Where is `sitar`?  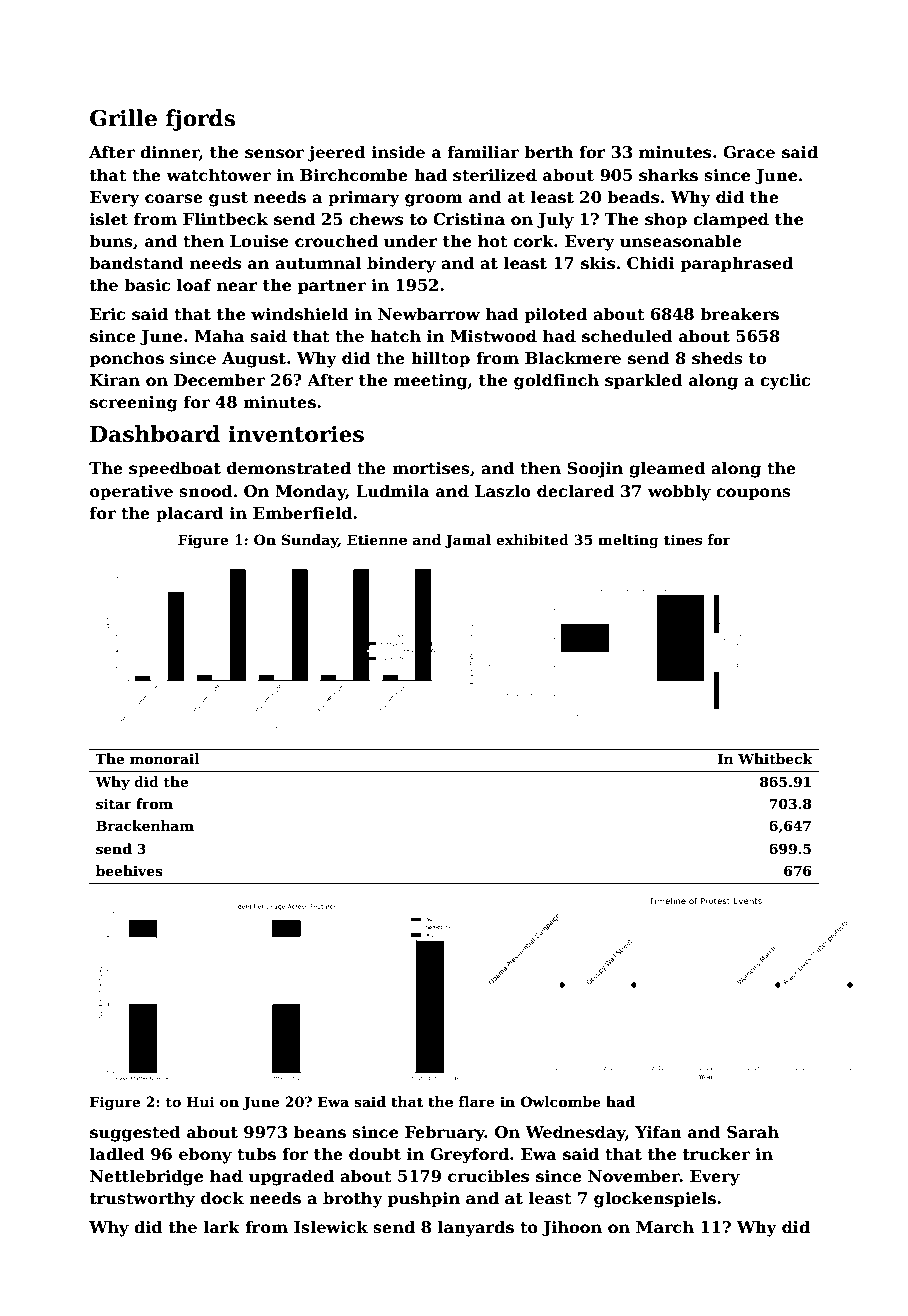 sitar is located at coordinates (114, 803).
